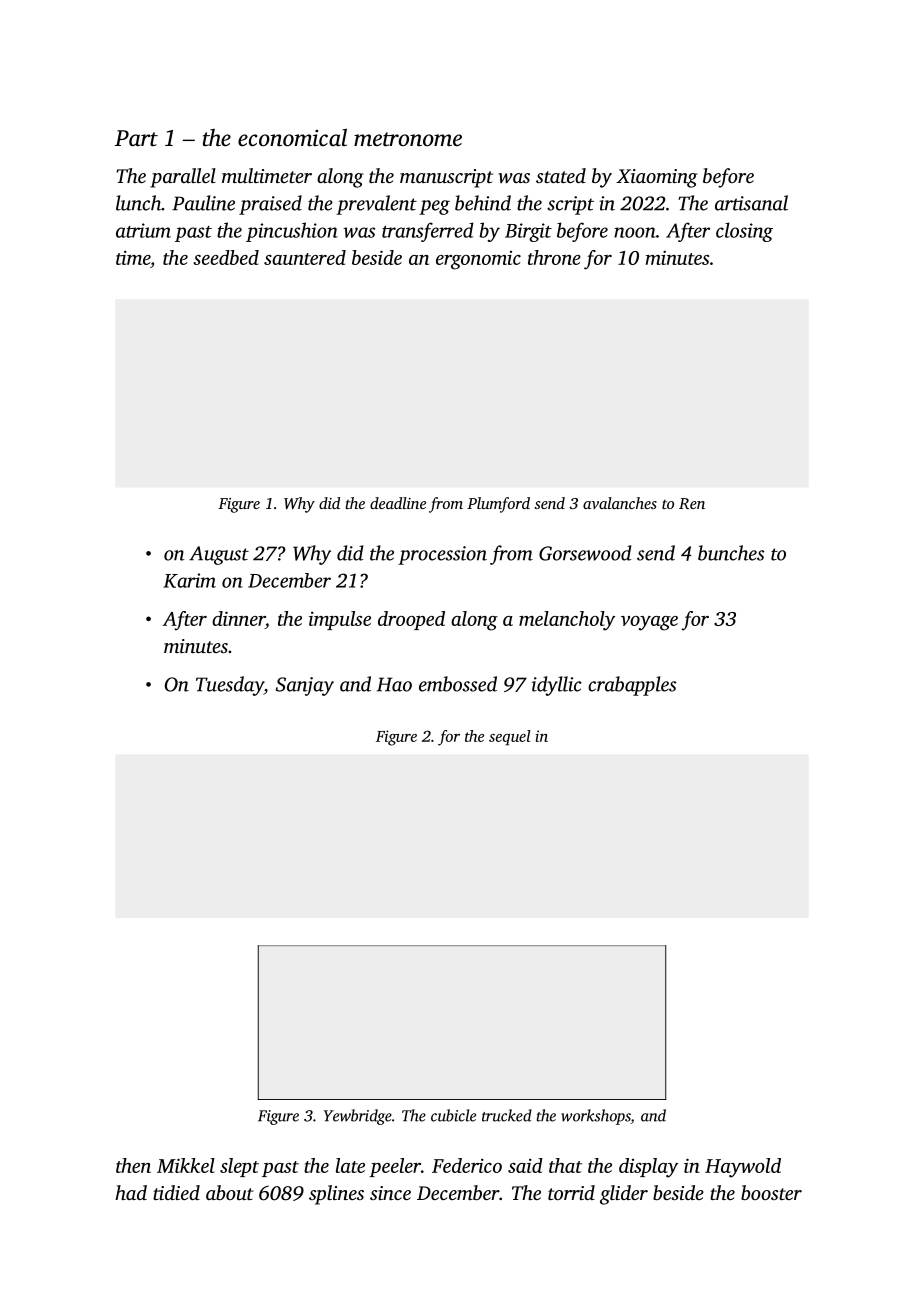  Describe the element at coordinates (453, 1115) in the screenshot. I see `cubicle` at that location.
